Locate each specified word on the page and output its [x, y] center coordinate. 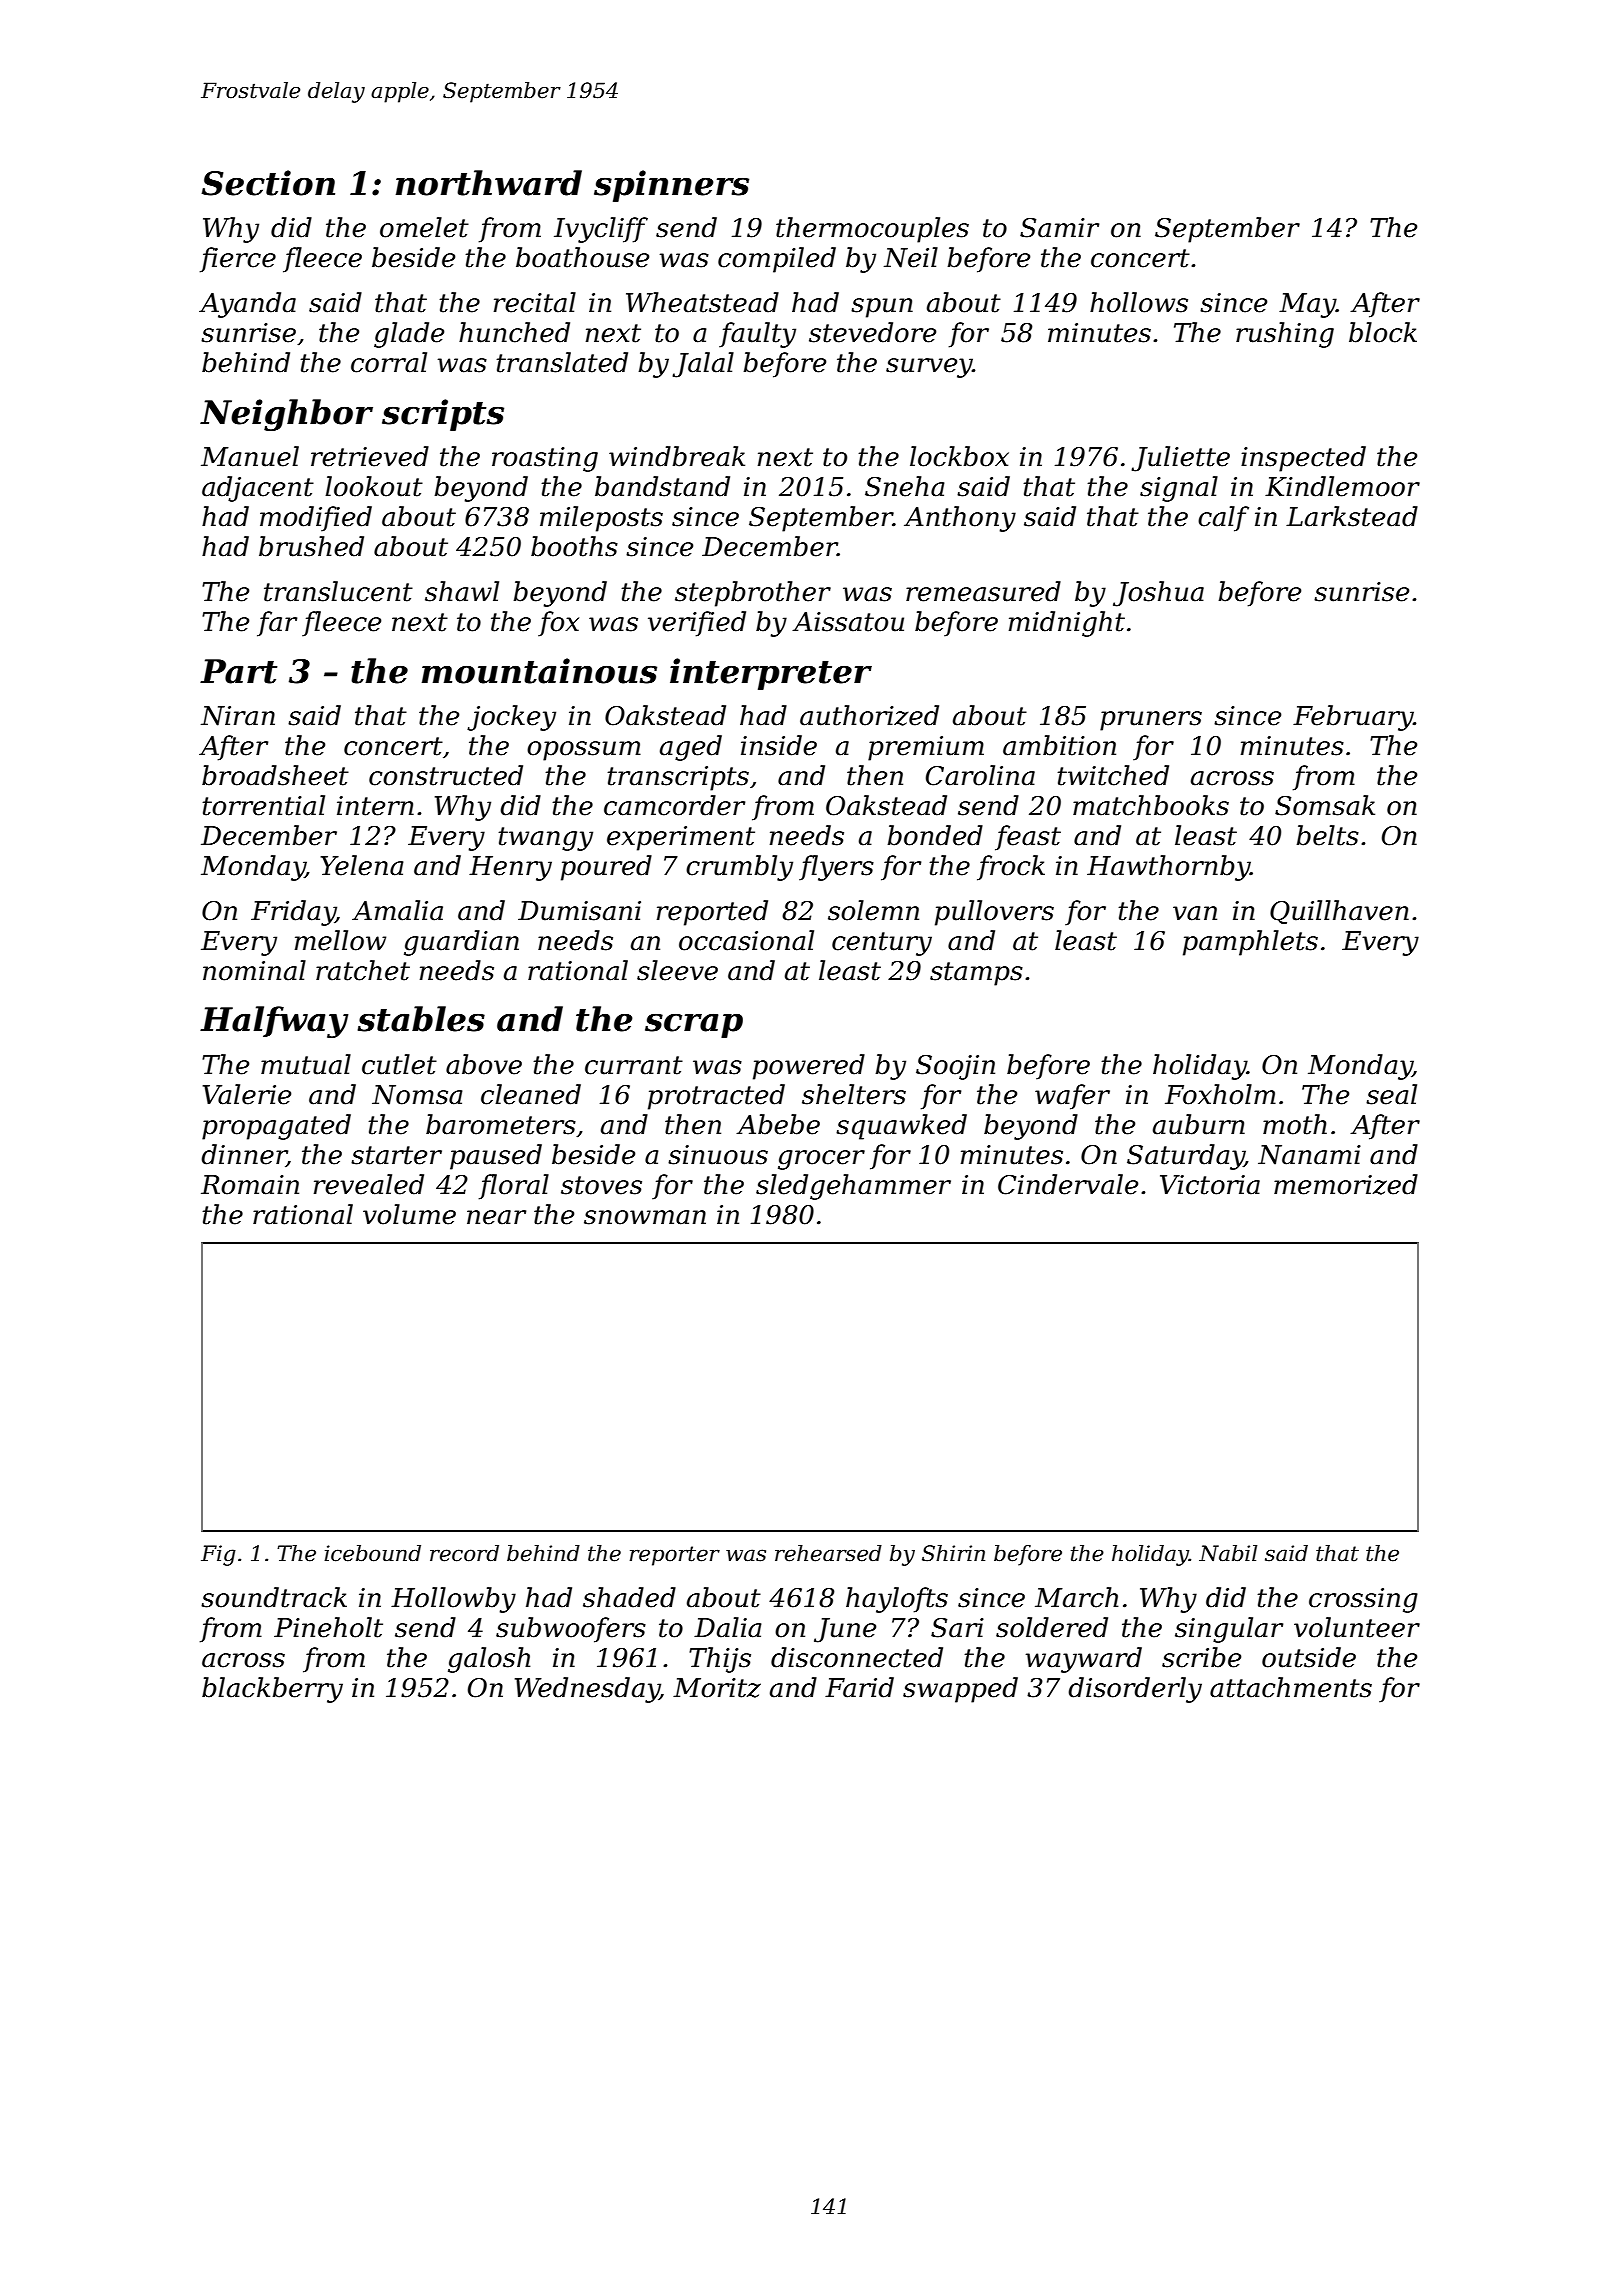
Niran [238, 716]
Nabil [1228, 1553]
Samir [1059, 228]
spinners [671, 186]
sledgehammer [853, 1187]
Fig [218, 1555]
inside [779, 745]
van [1195, 913]
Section [268, 183]
